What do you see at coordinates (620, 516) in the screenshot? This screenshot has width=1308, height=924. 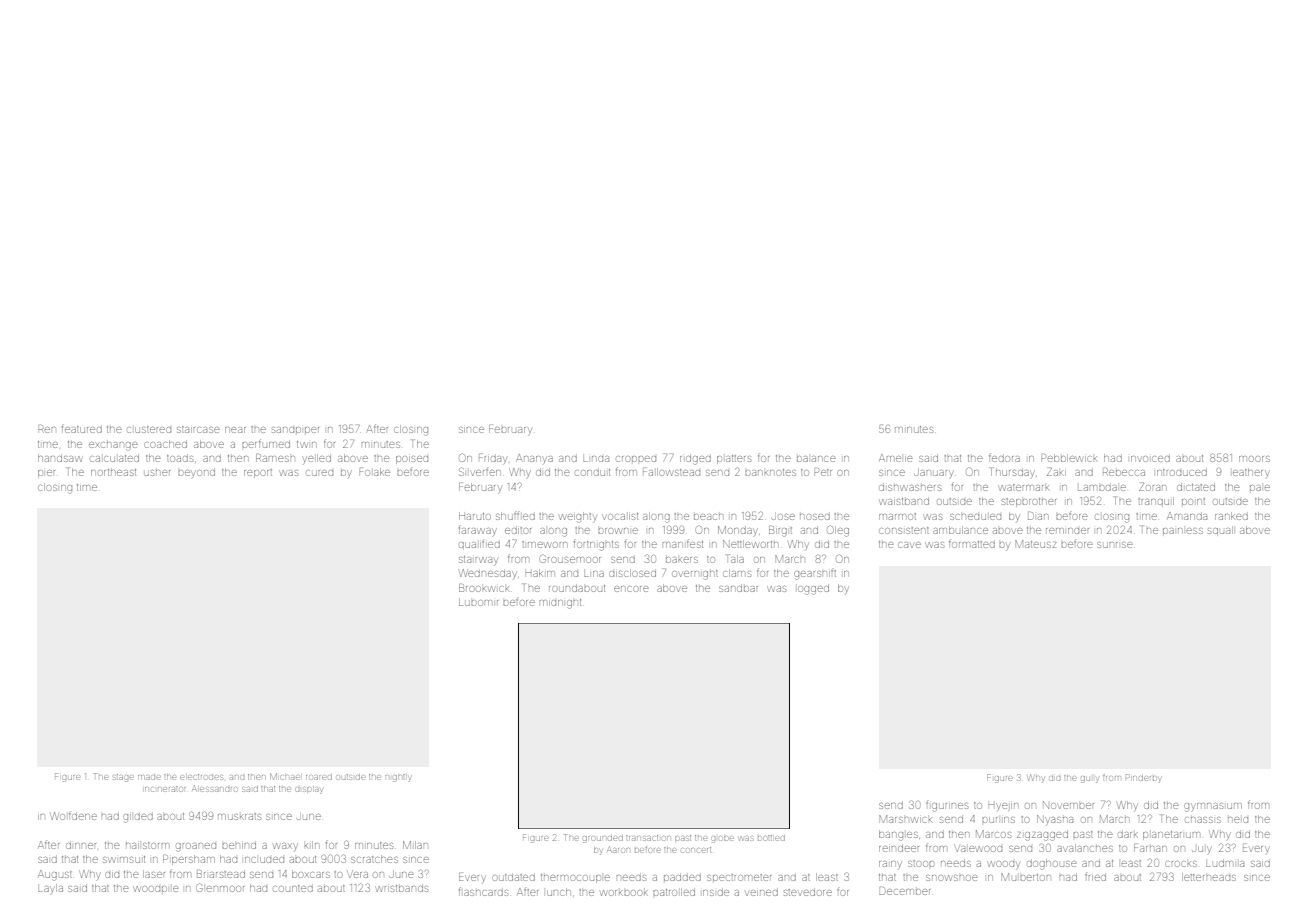 I see `vocalist` at bounding box center [620, 516].
